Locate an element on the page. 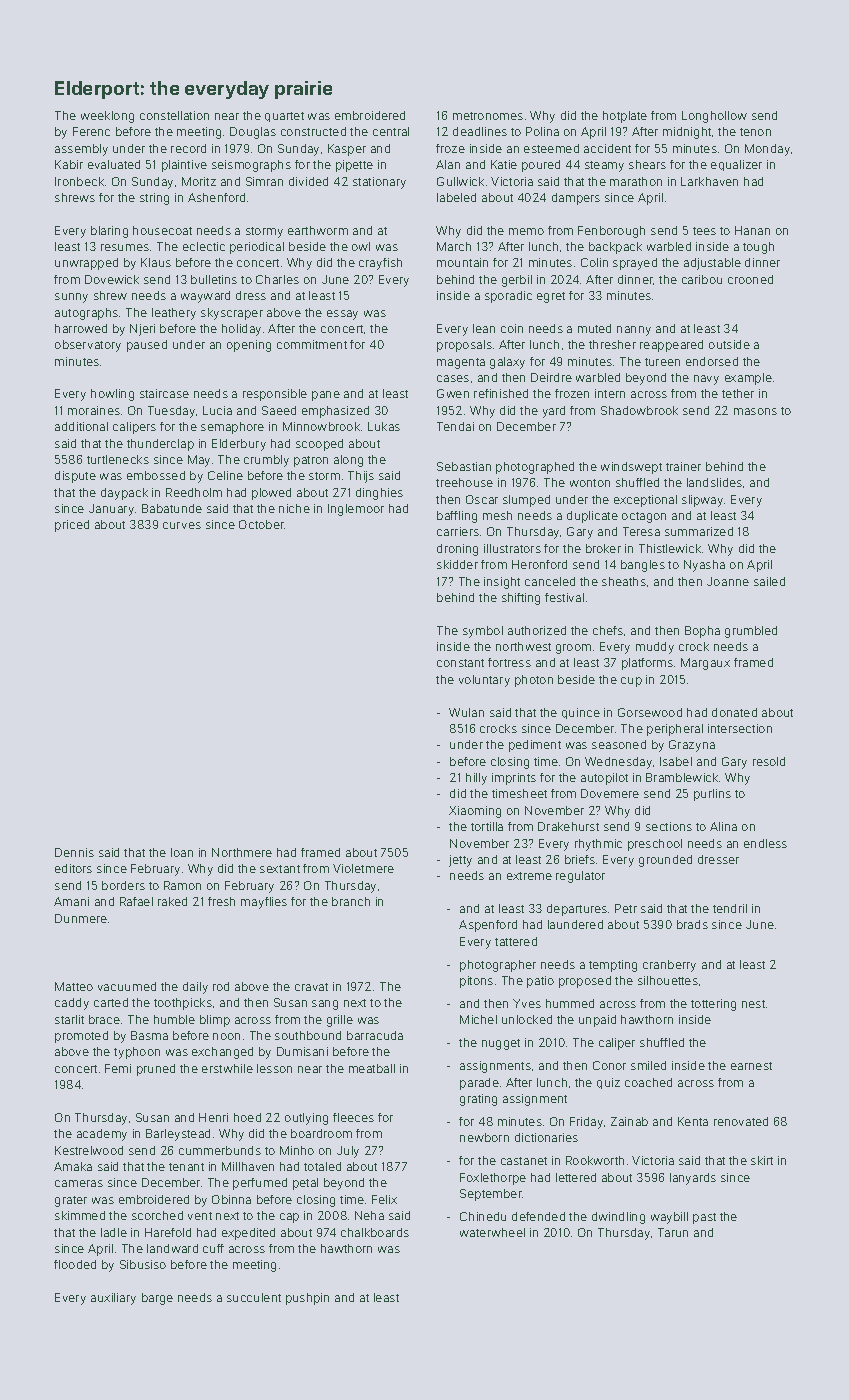 Image resolution: width=849 pixels, height=1400 pixels. expedited is located at coordinates (248, 1234).
